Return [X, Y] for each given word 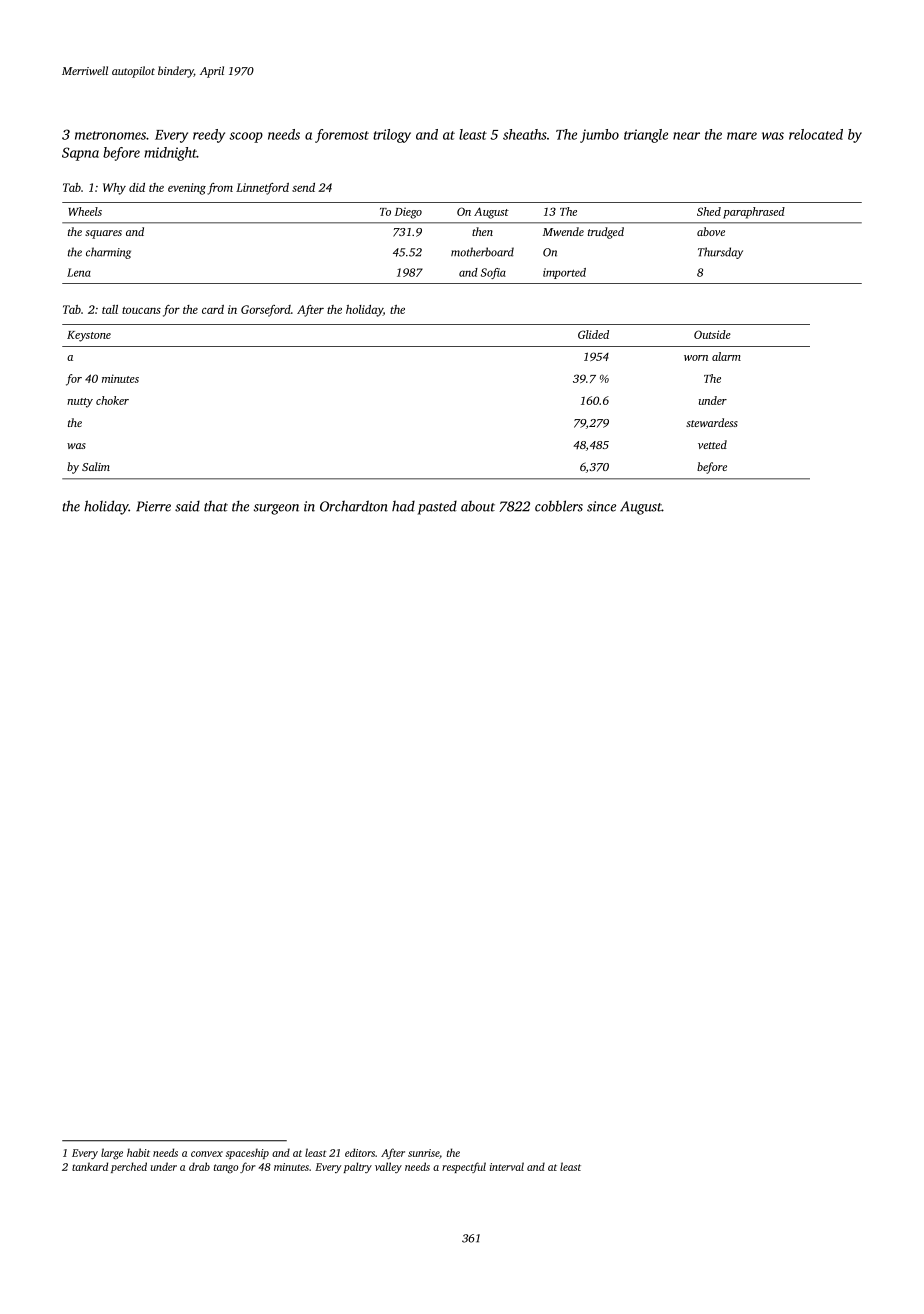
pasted [437, 508]
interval [507, 1166]
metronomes [110, 135]
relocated [816, 134]
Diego [408, 213]
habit [138, 1152]
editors [360, 1152]
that [216, 506]
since [601, 506]
